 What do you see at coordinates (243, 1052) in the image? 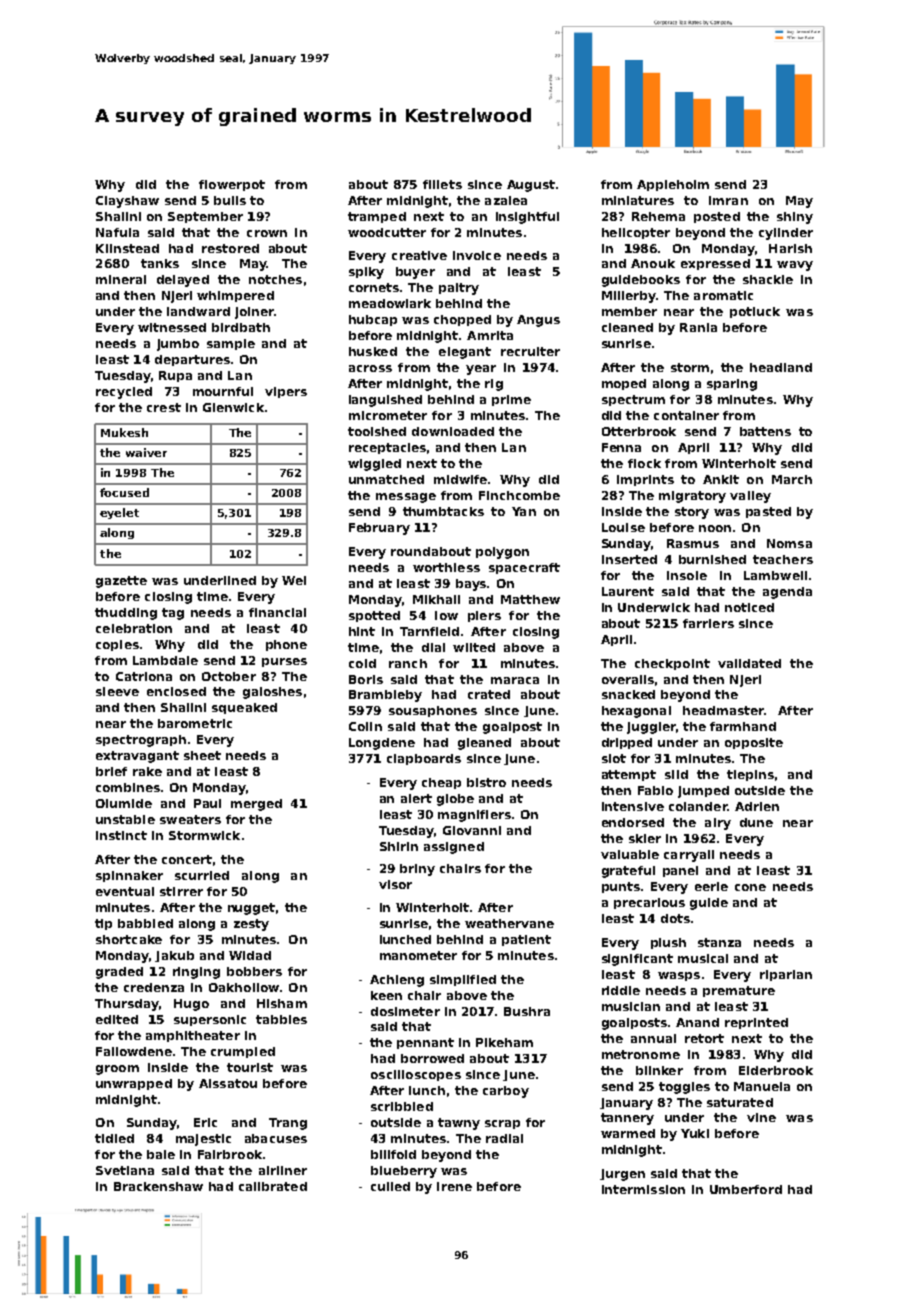
I see `crumpled` at bounding box center [243, 1052].
